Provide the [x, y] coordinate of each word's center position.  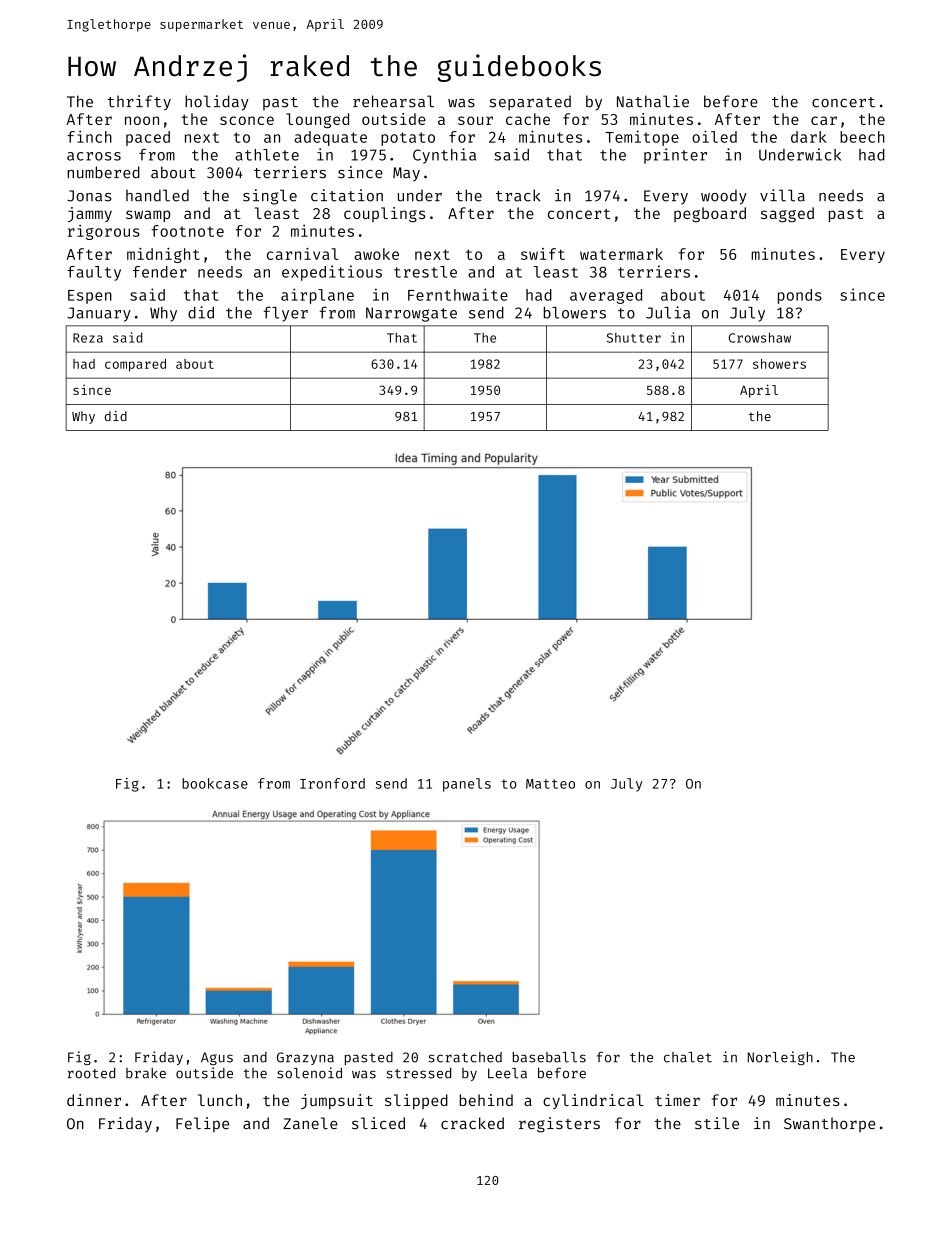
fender [160, 272]
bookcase [215, 783]
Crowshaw [760, 337]
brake [146, 1073]
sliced [378, 1123]
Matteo [550, 784]
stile [717, 1123]
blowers [575, 313]
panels [467, 785]
